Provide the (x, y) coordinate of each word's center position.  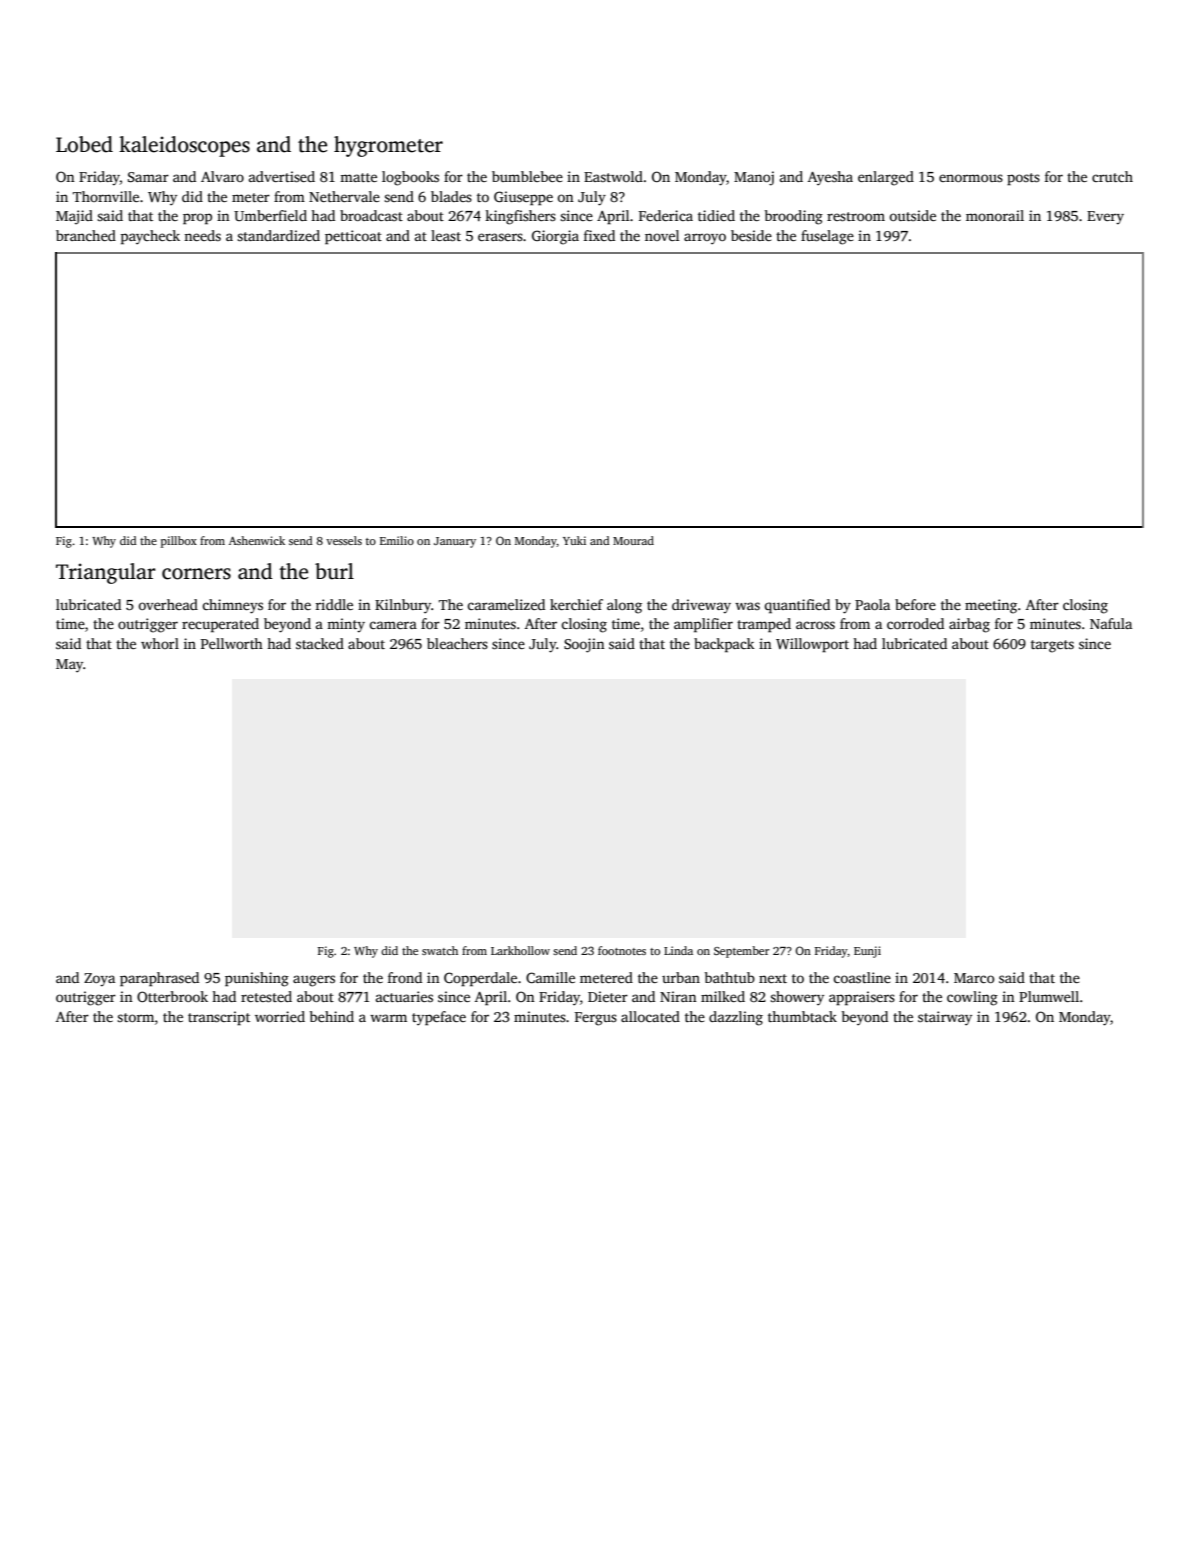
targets (1052, 646)
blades (451, 196)
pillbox (179, 542)
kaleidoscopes (184, 146)
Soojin (584, 645)
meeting (991, 606)
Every (1105, 218)
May (69, 665)
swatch (440, 950)
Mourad (633, 540)
